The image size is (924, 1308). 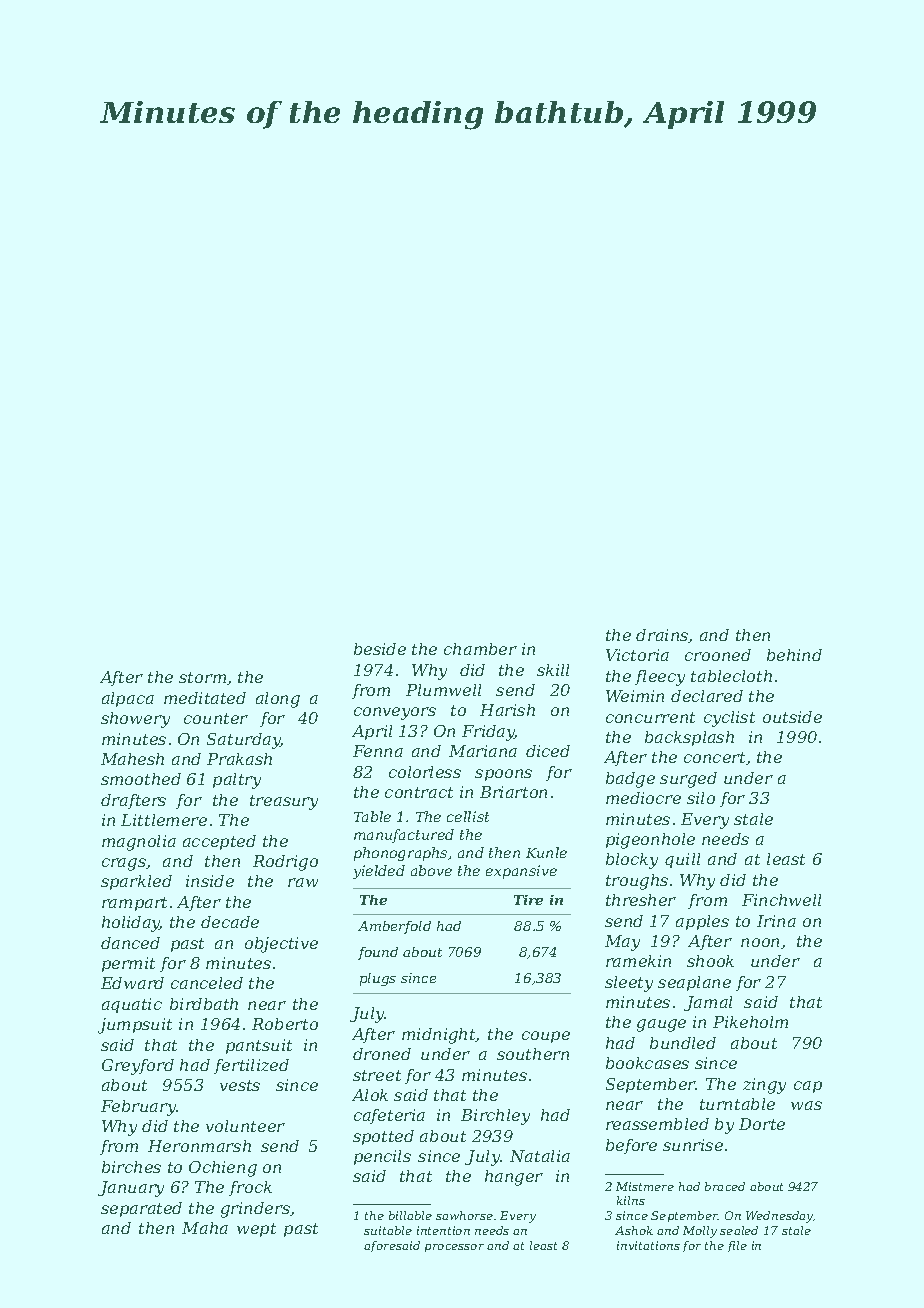 What do you see at coordinates (707, 696) in the page?
I see `declared` at bounding box center [707, 696].
